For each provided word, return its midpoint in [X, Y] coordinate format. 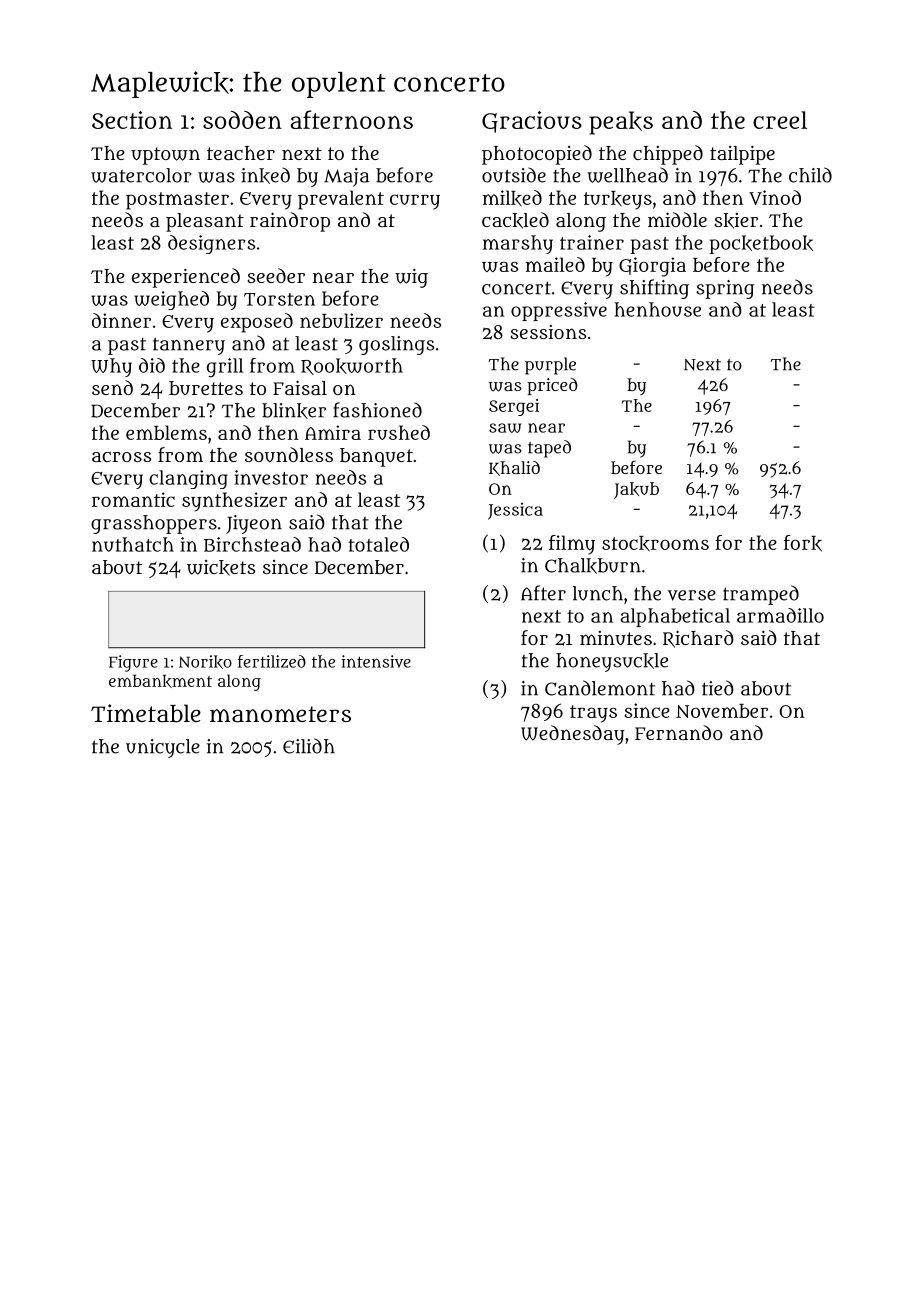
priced [552, 386]
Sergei [514, 407]
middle [677, 219]
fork [803, 543]
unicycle [163, 748]
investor [271, 477]
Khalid [514, 468]
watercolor [141, 175]
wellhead [627, 175]
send [112, 387]
